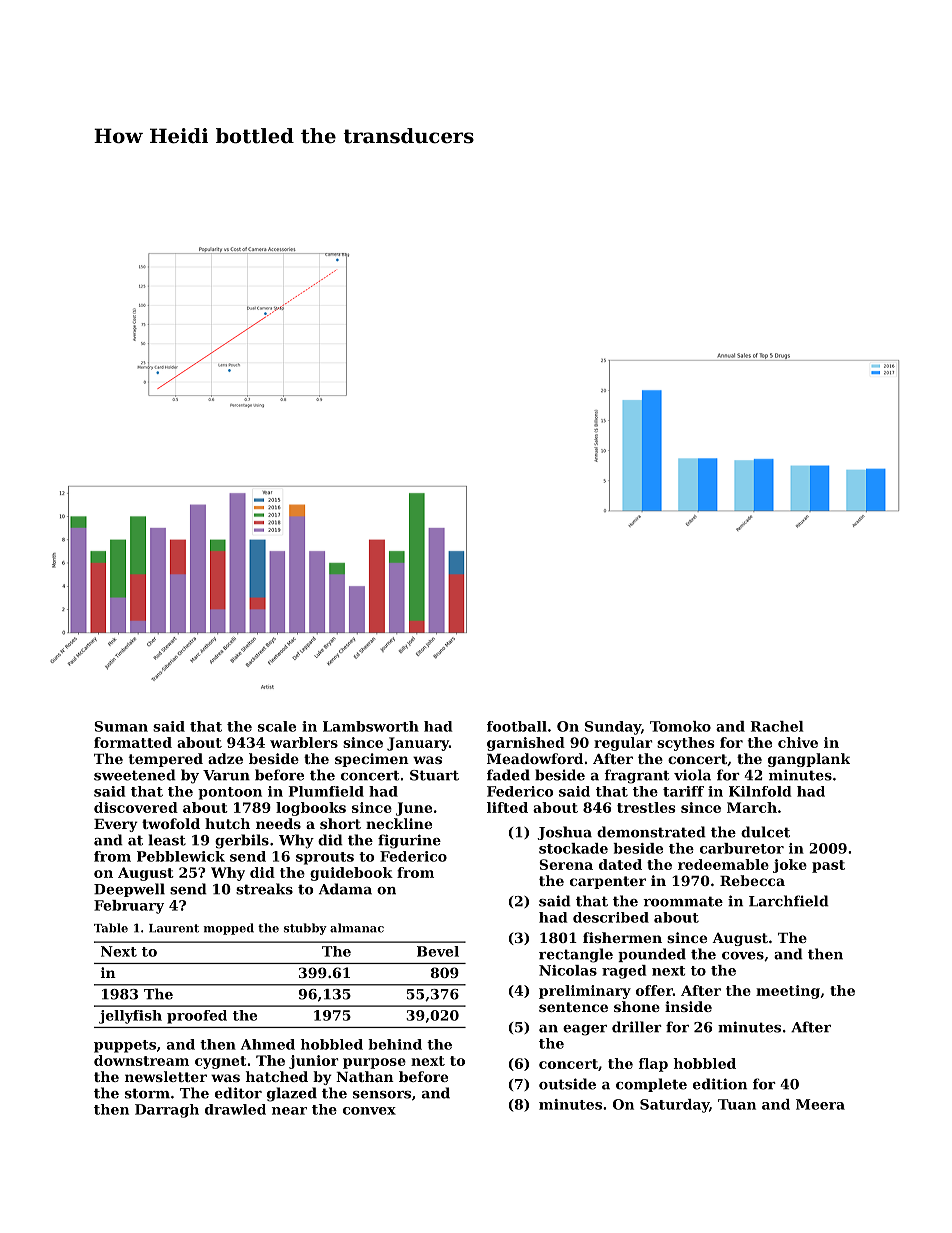  I want to click on preliminary, so click(585, 992).
